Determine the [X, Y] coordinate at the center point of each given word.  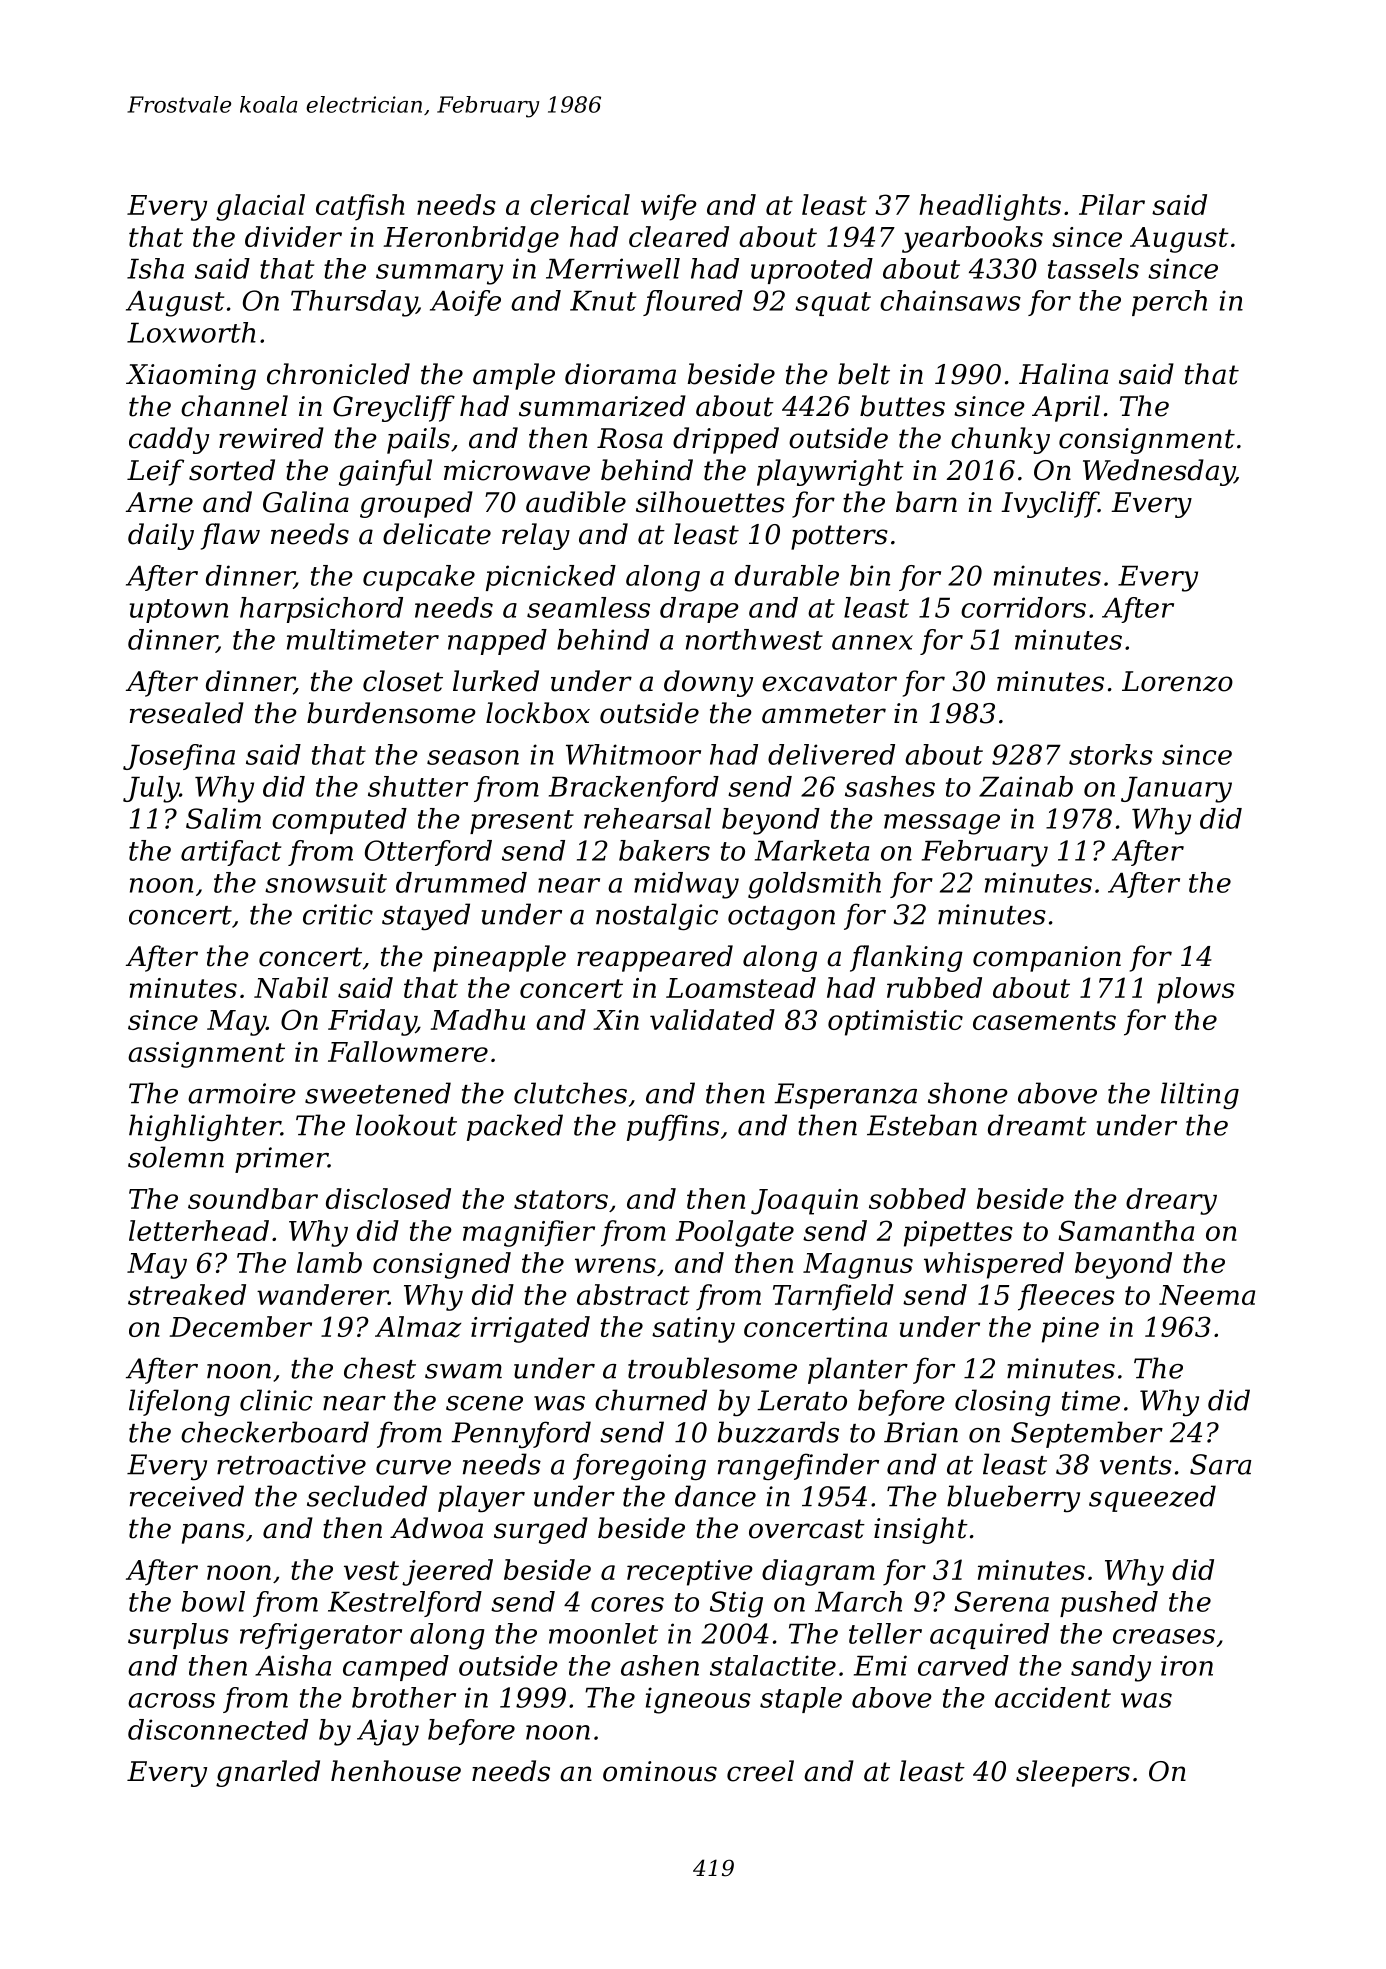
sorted [232, 470]
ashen [660, 1665]
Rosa [630, 438]
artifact [231, 853]
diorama [620, 374]
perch [1169, 303]
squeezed [1152, 1498]
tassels [1093, 268]
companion [1047, 959]
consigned [442, 1265]
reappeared [655, 958]
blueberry [1013, 1499]
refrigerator [321, 1636]
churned [651, 1400]
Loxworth [191, 332]
